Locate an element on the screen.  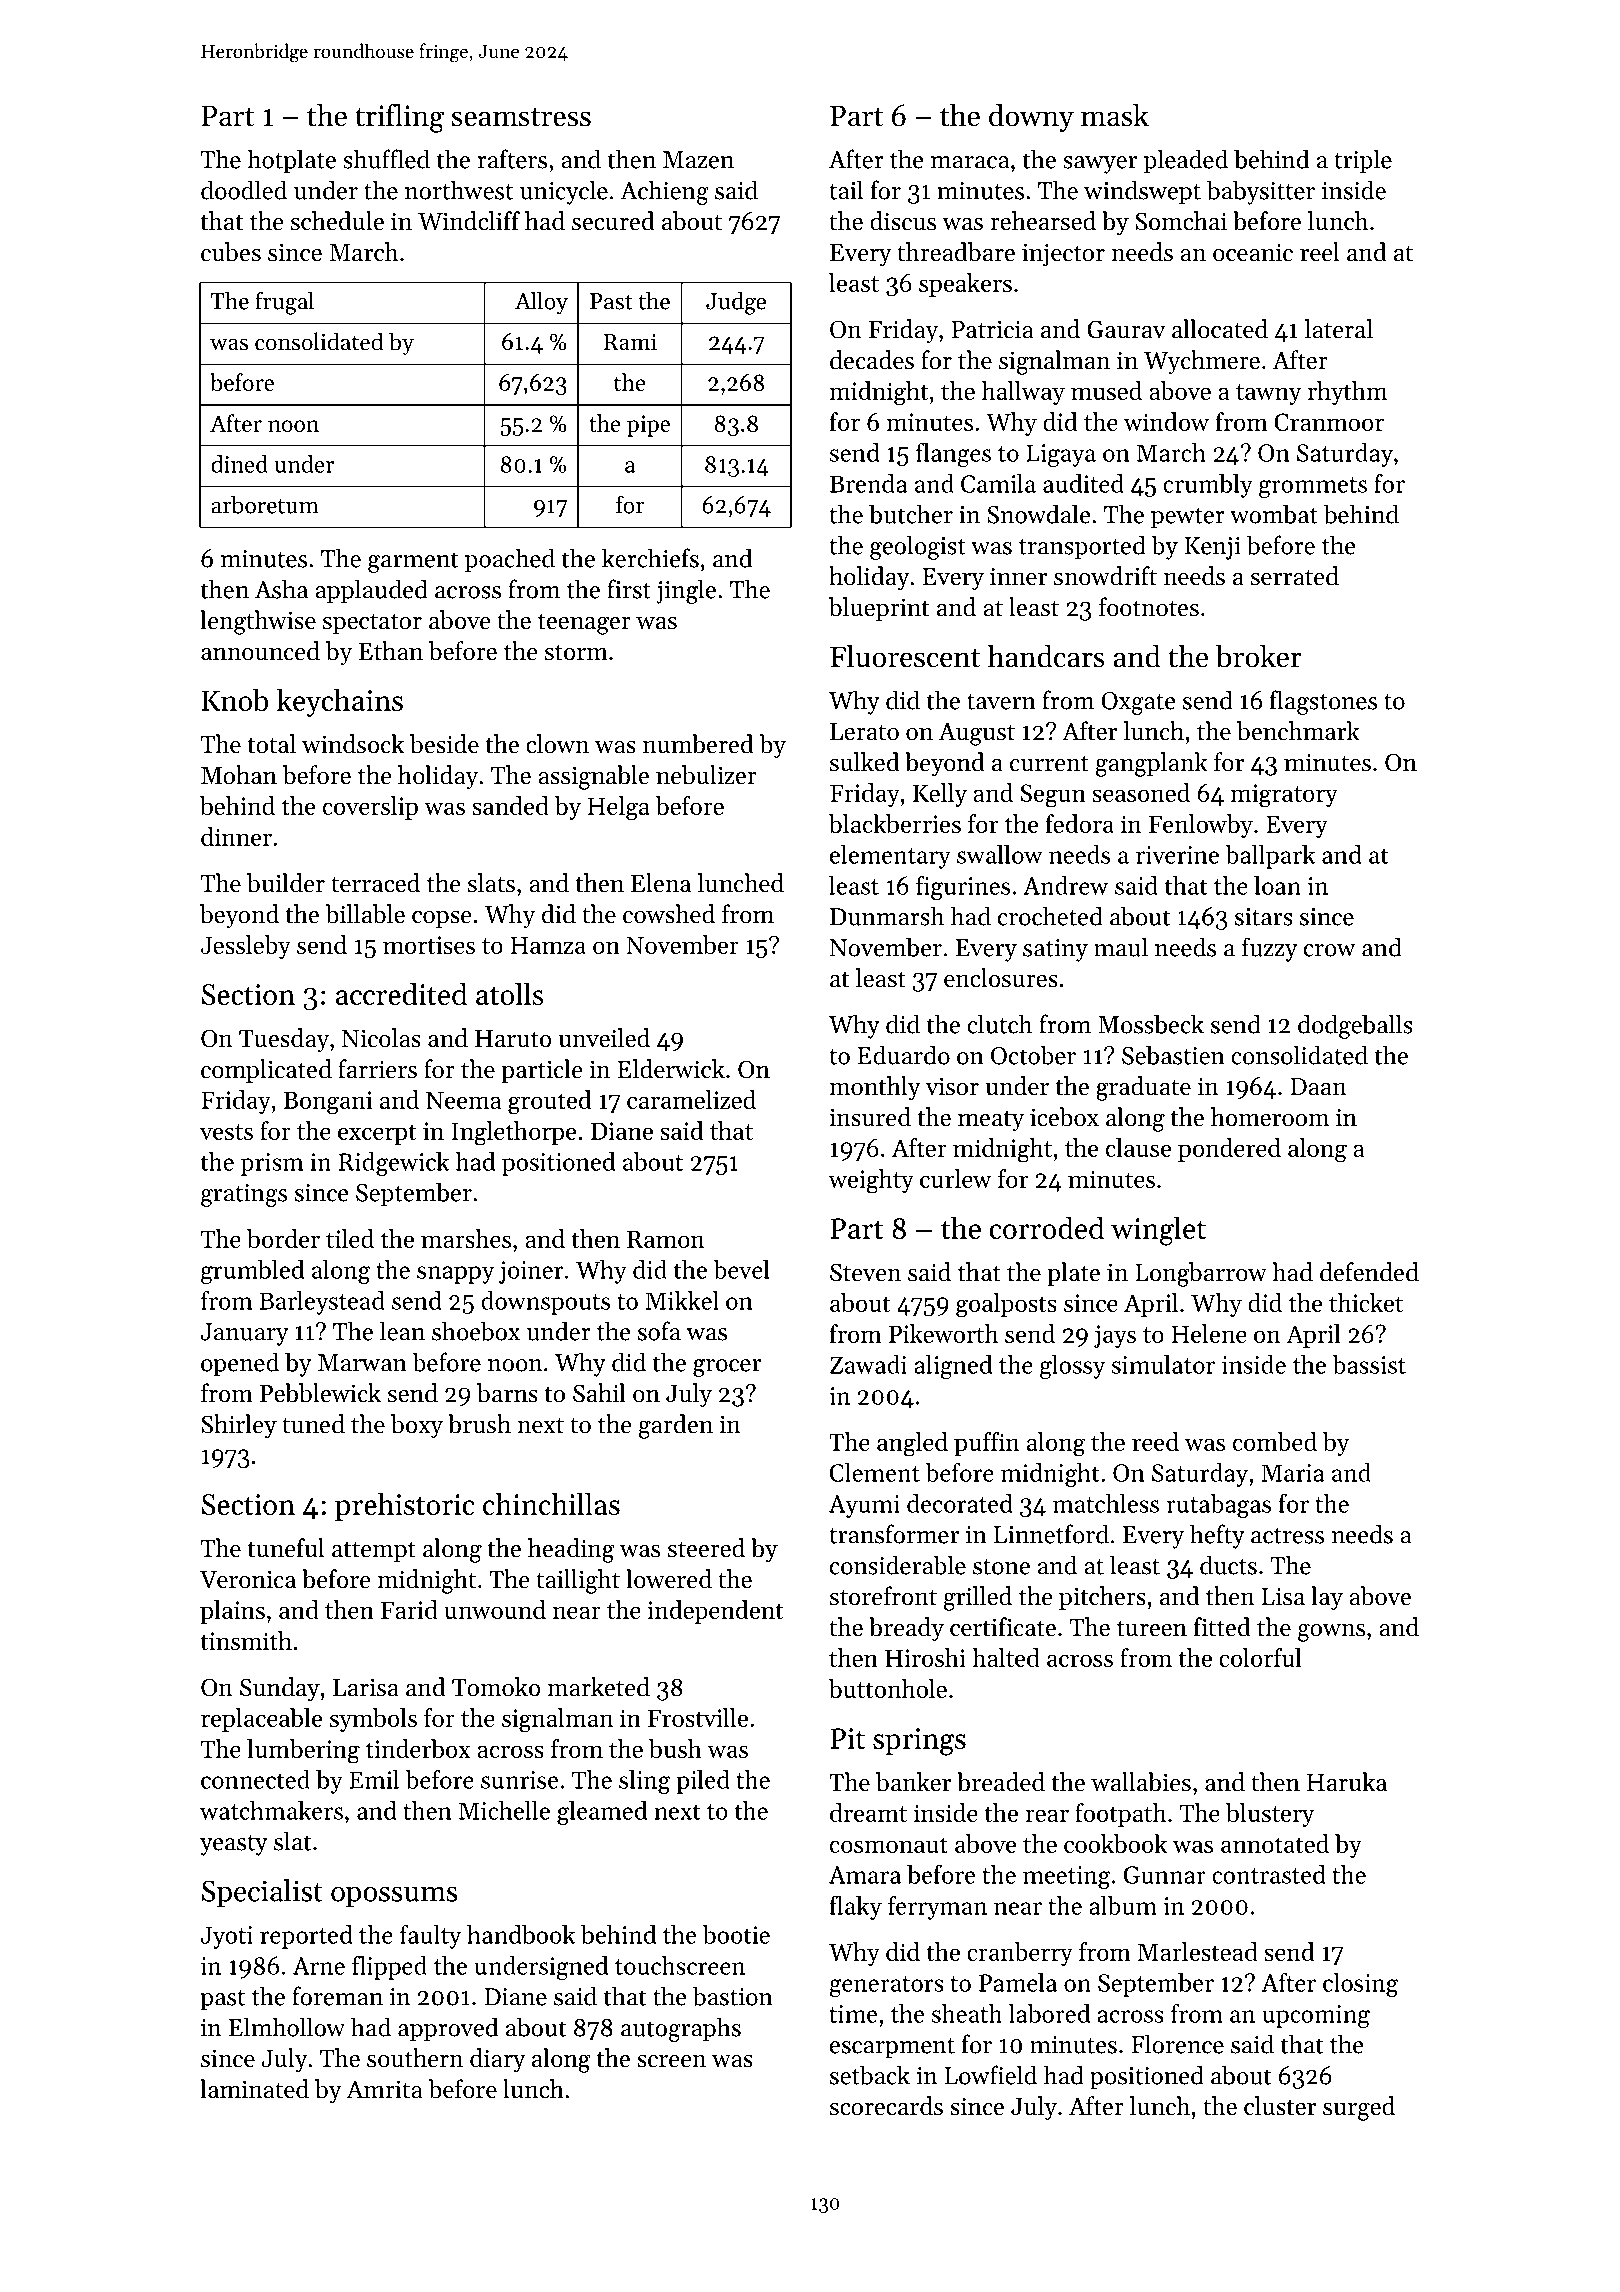
Veronica is located at coordinates (248, 1579).
